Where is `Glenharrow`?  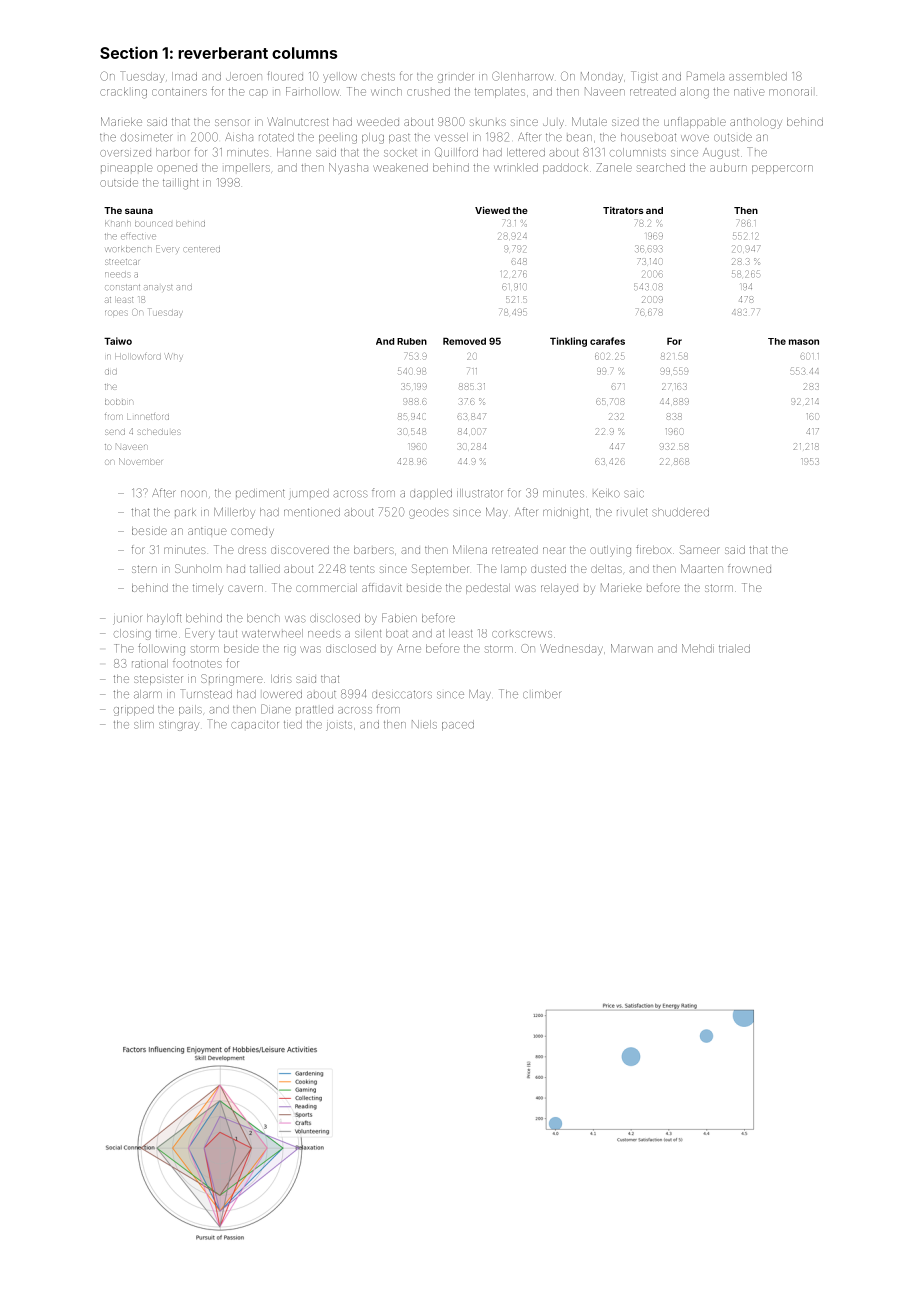
Glenharrow is located at coordinates (523, 76).
